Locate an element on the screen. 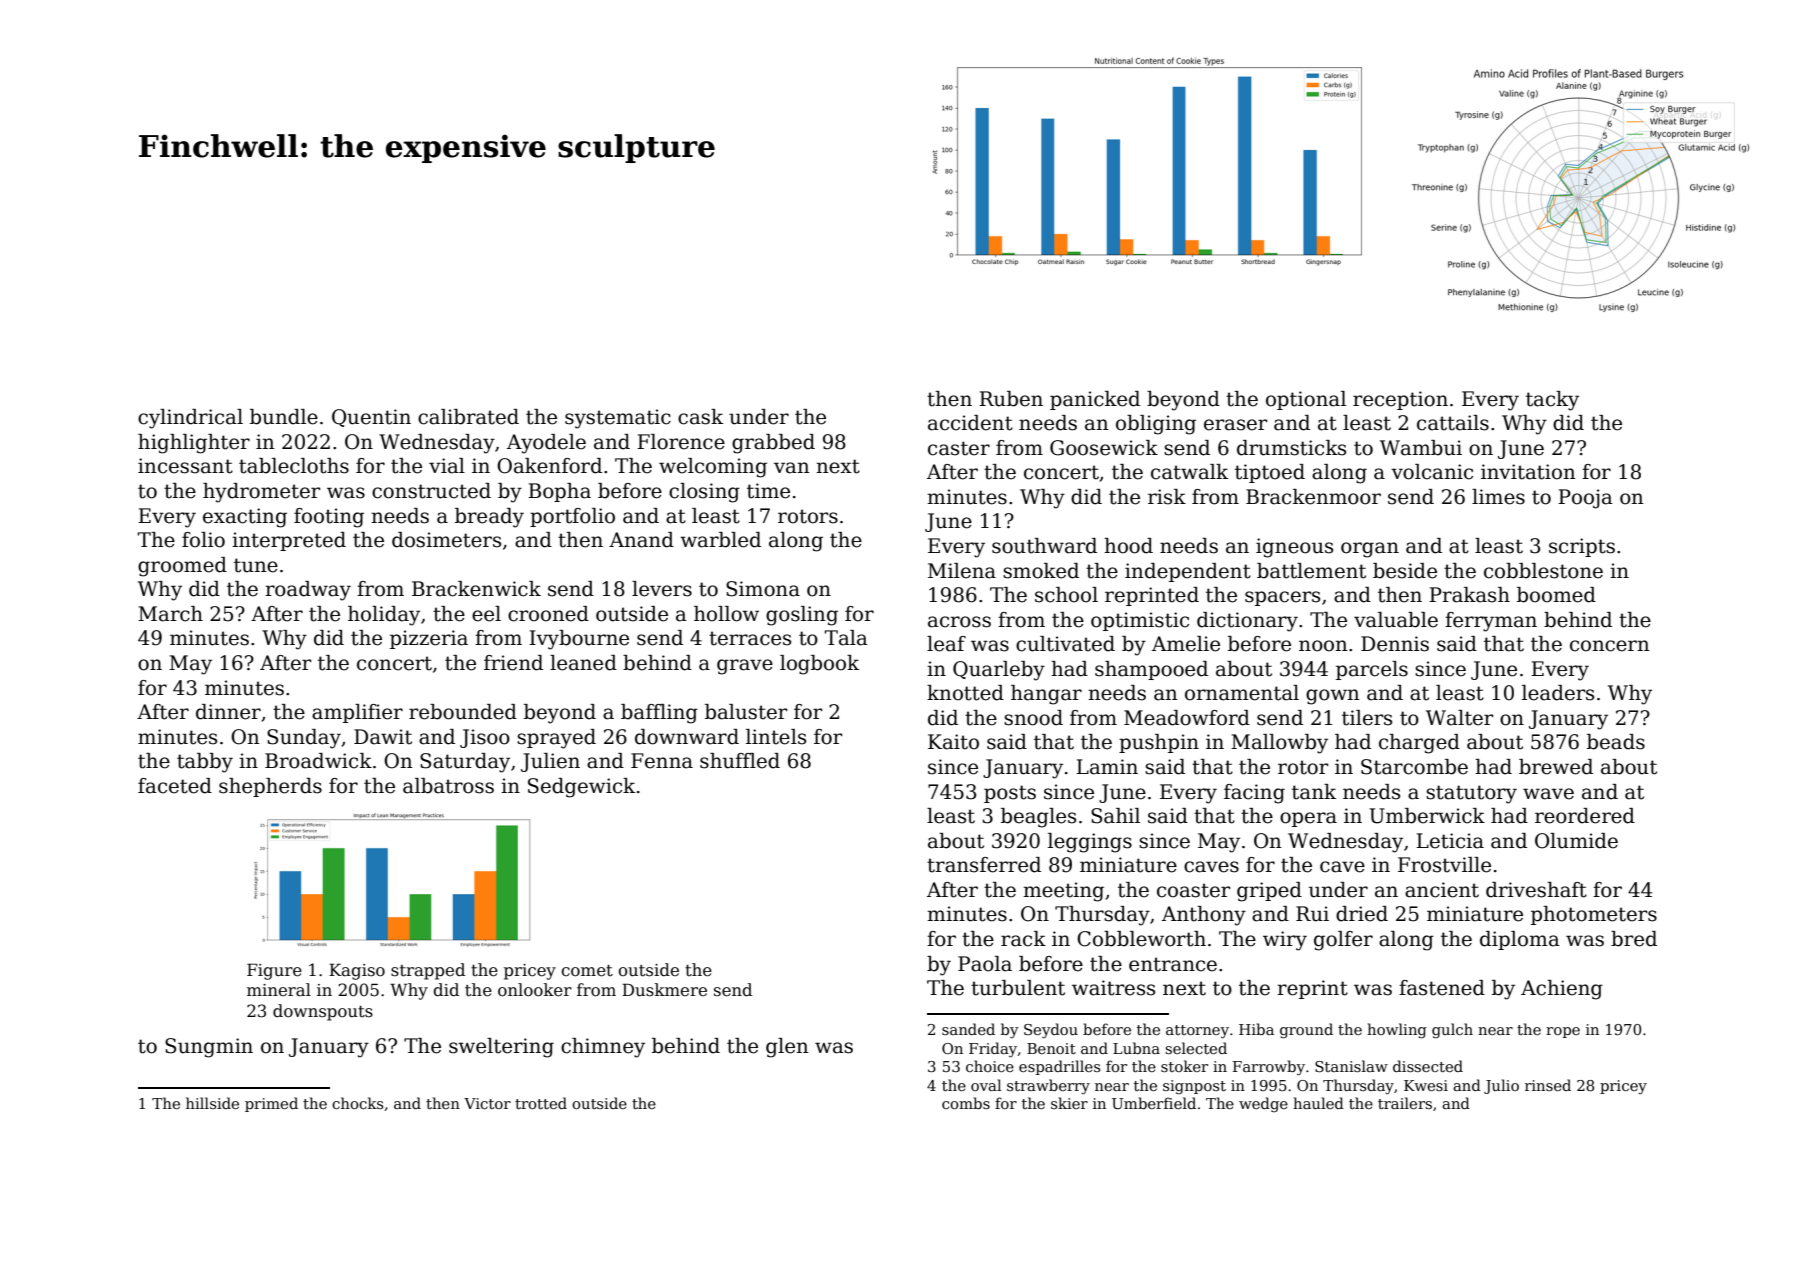 The image size is (1803, 1275). posts is located at coordinates (1010, 794).
